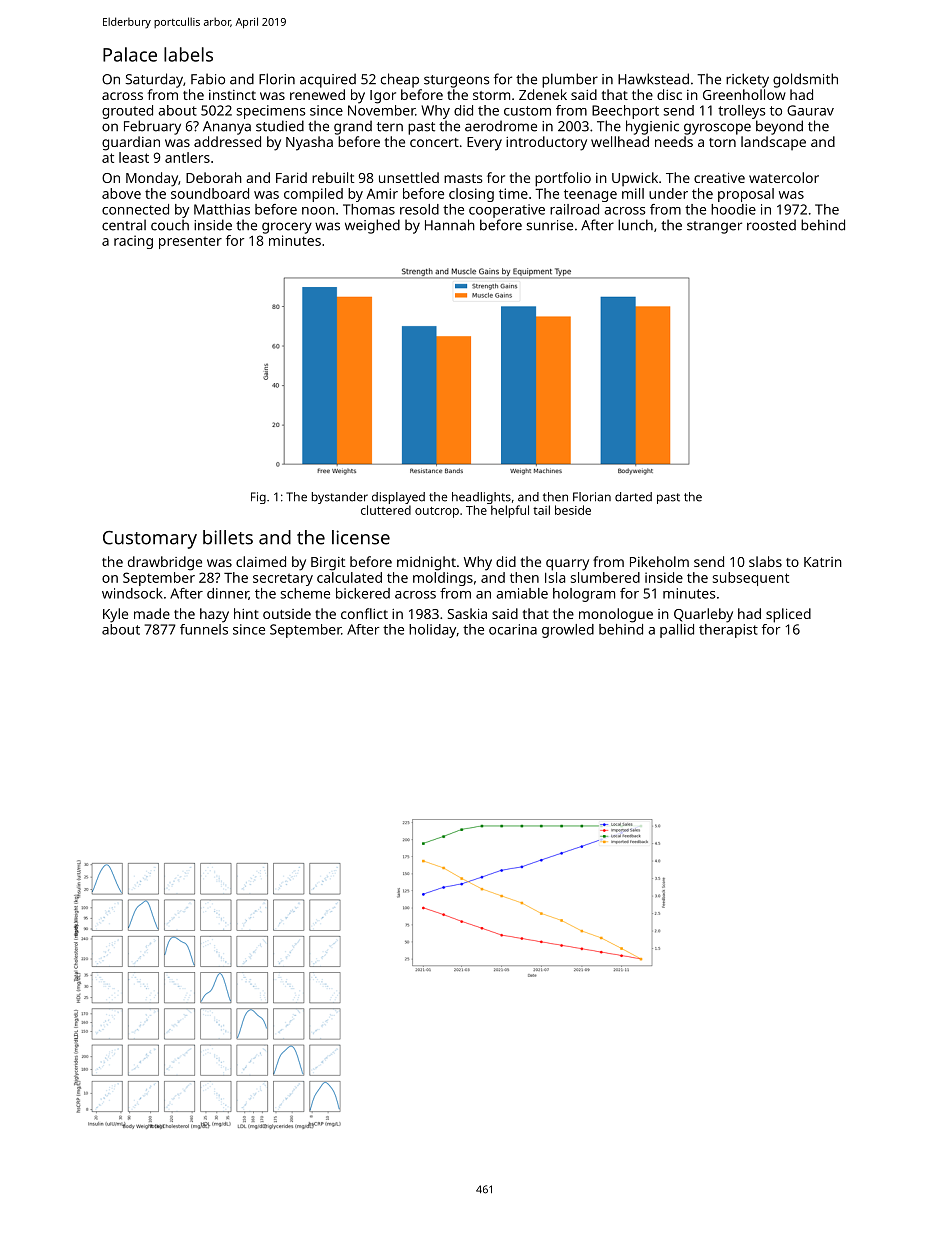 This image has width=952, height=1233. What do you see at coordinates (127, 112) in the image?
I see `grouted` at bounding box center [127, 112].
